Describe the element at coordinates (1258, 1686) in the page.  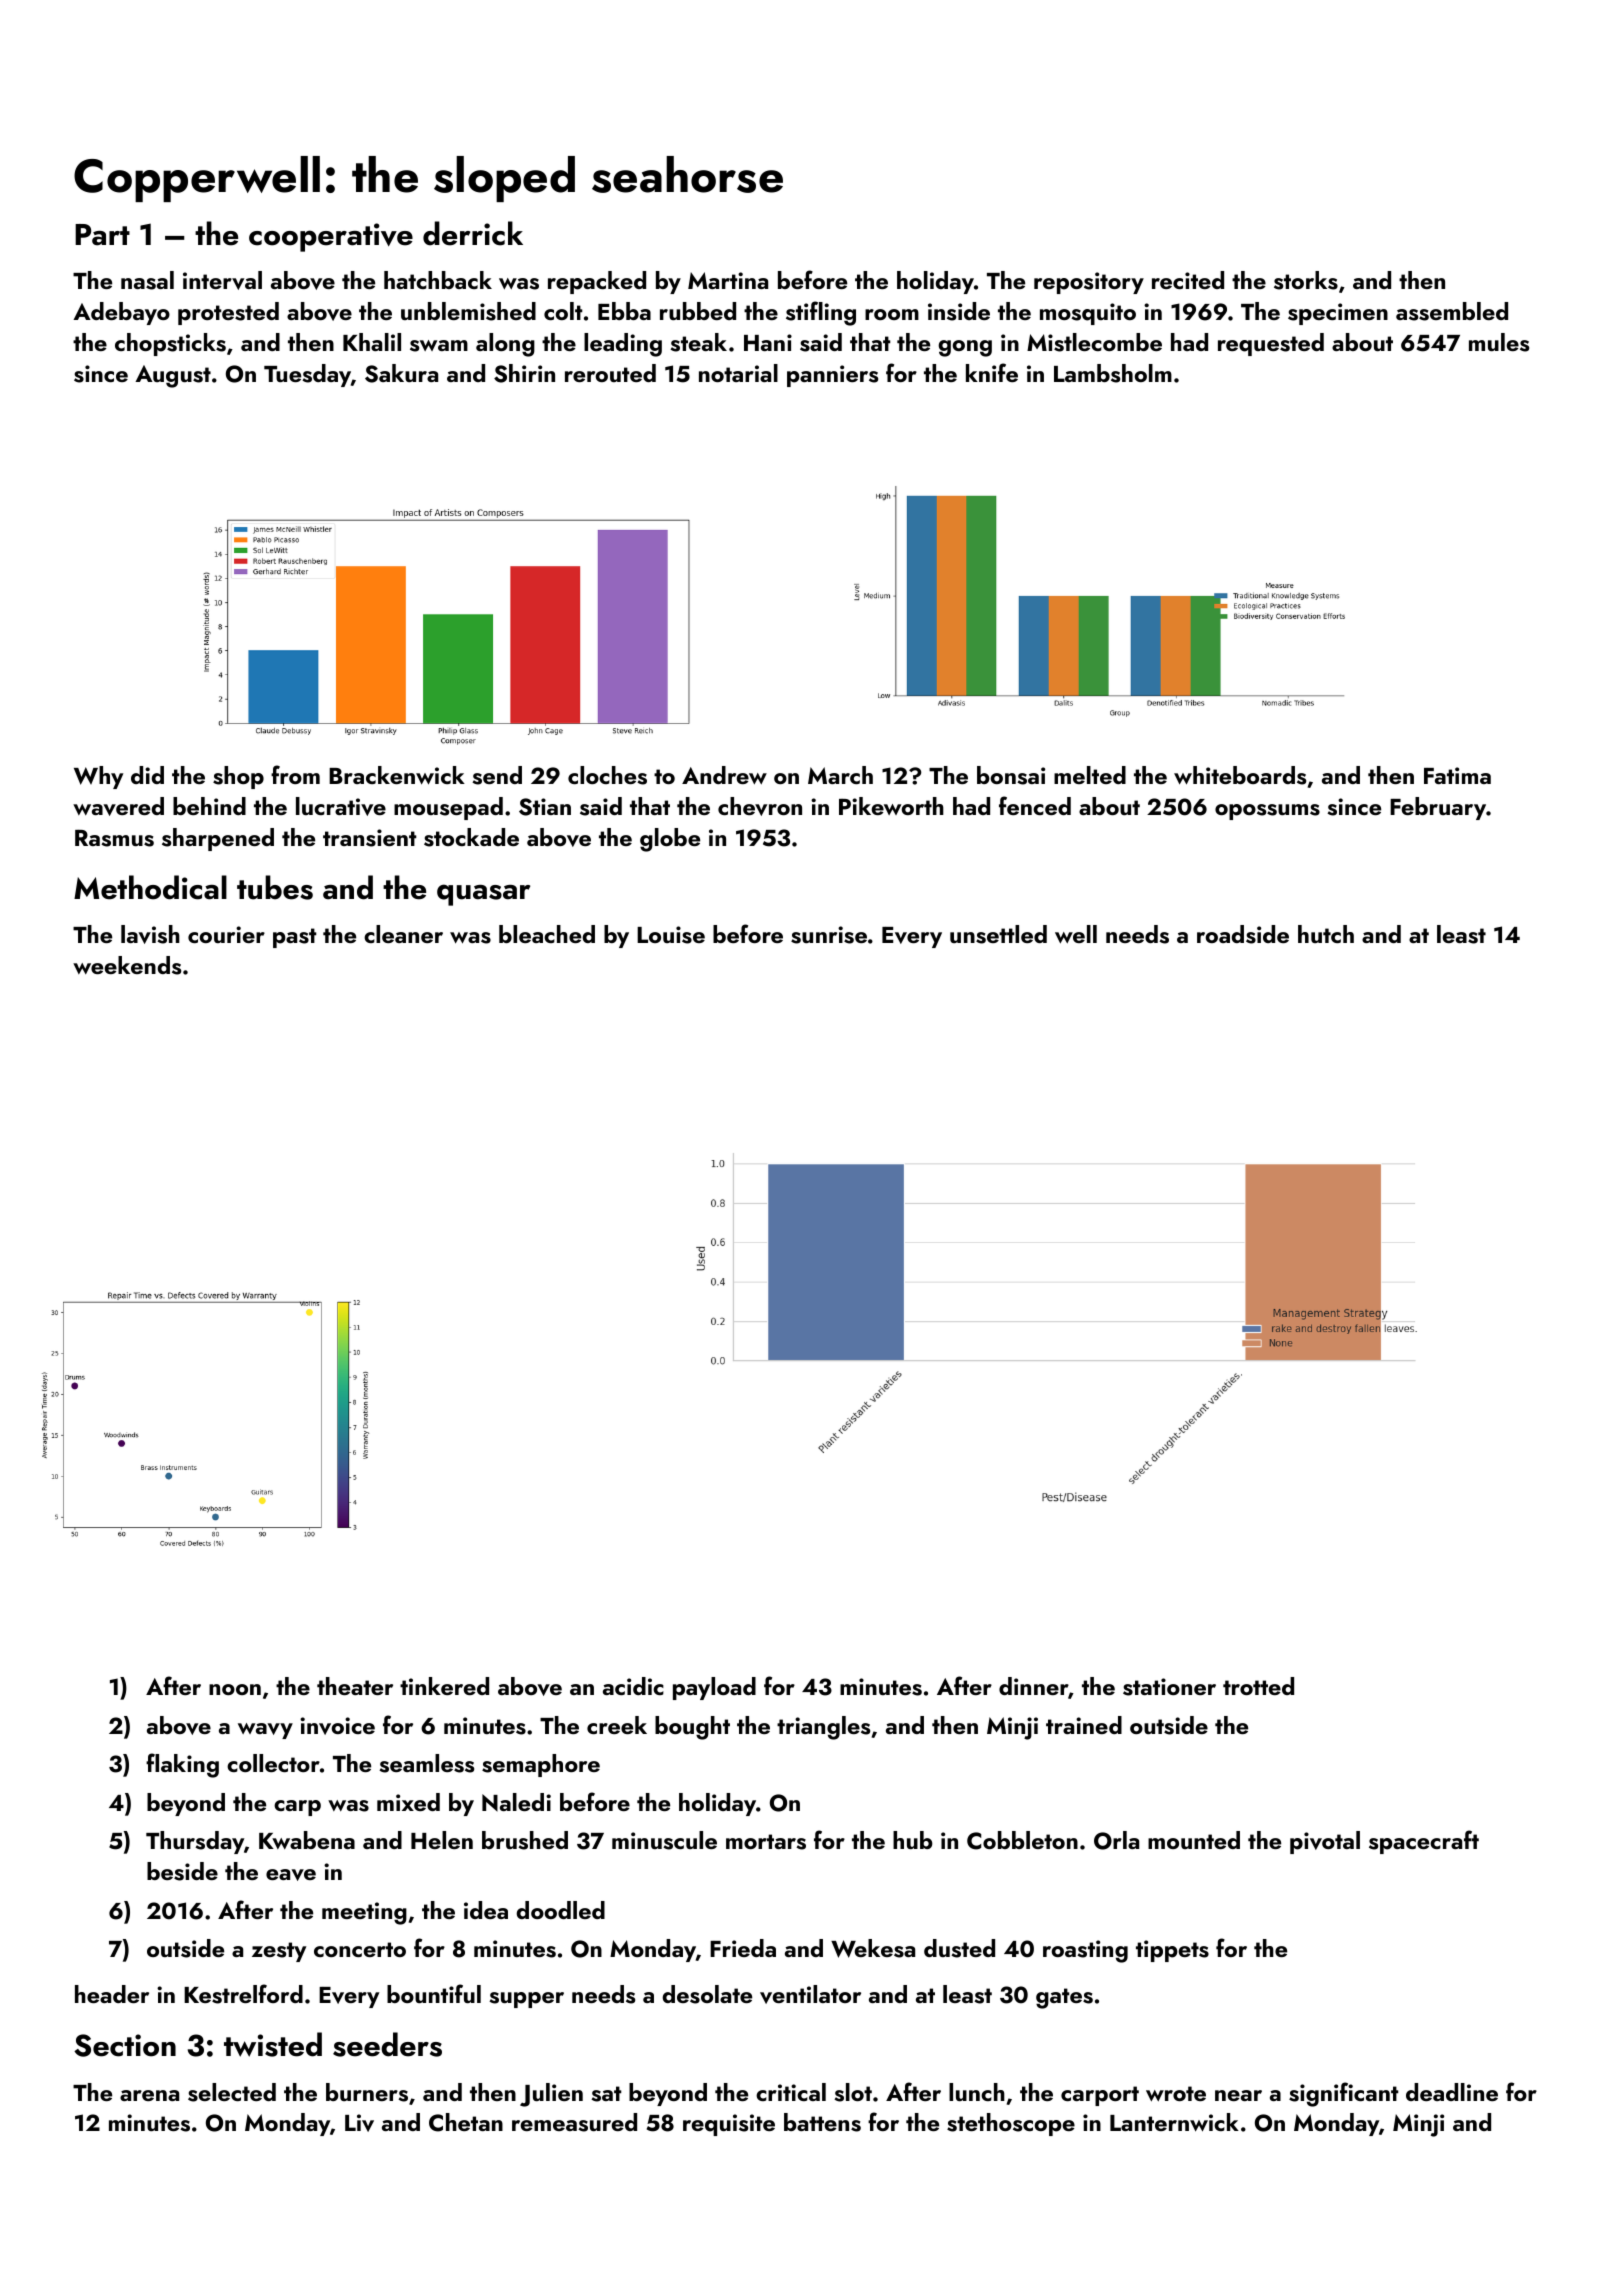
I see `trotted` at that location.
